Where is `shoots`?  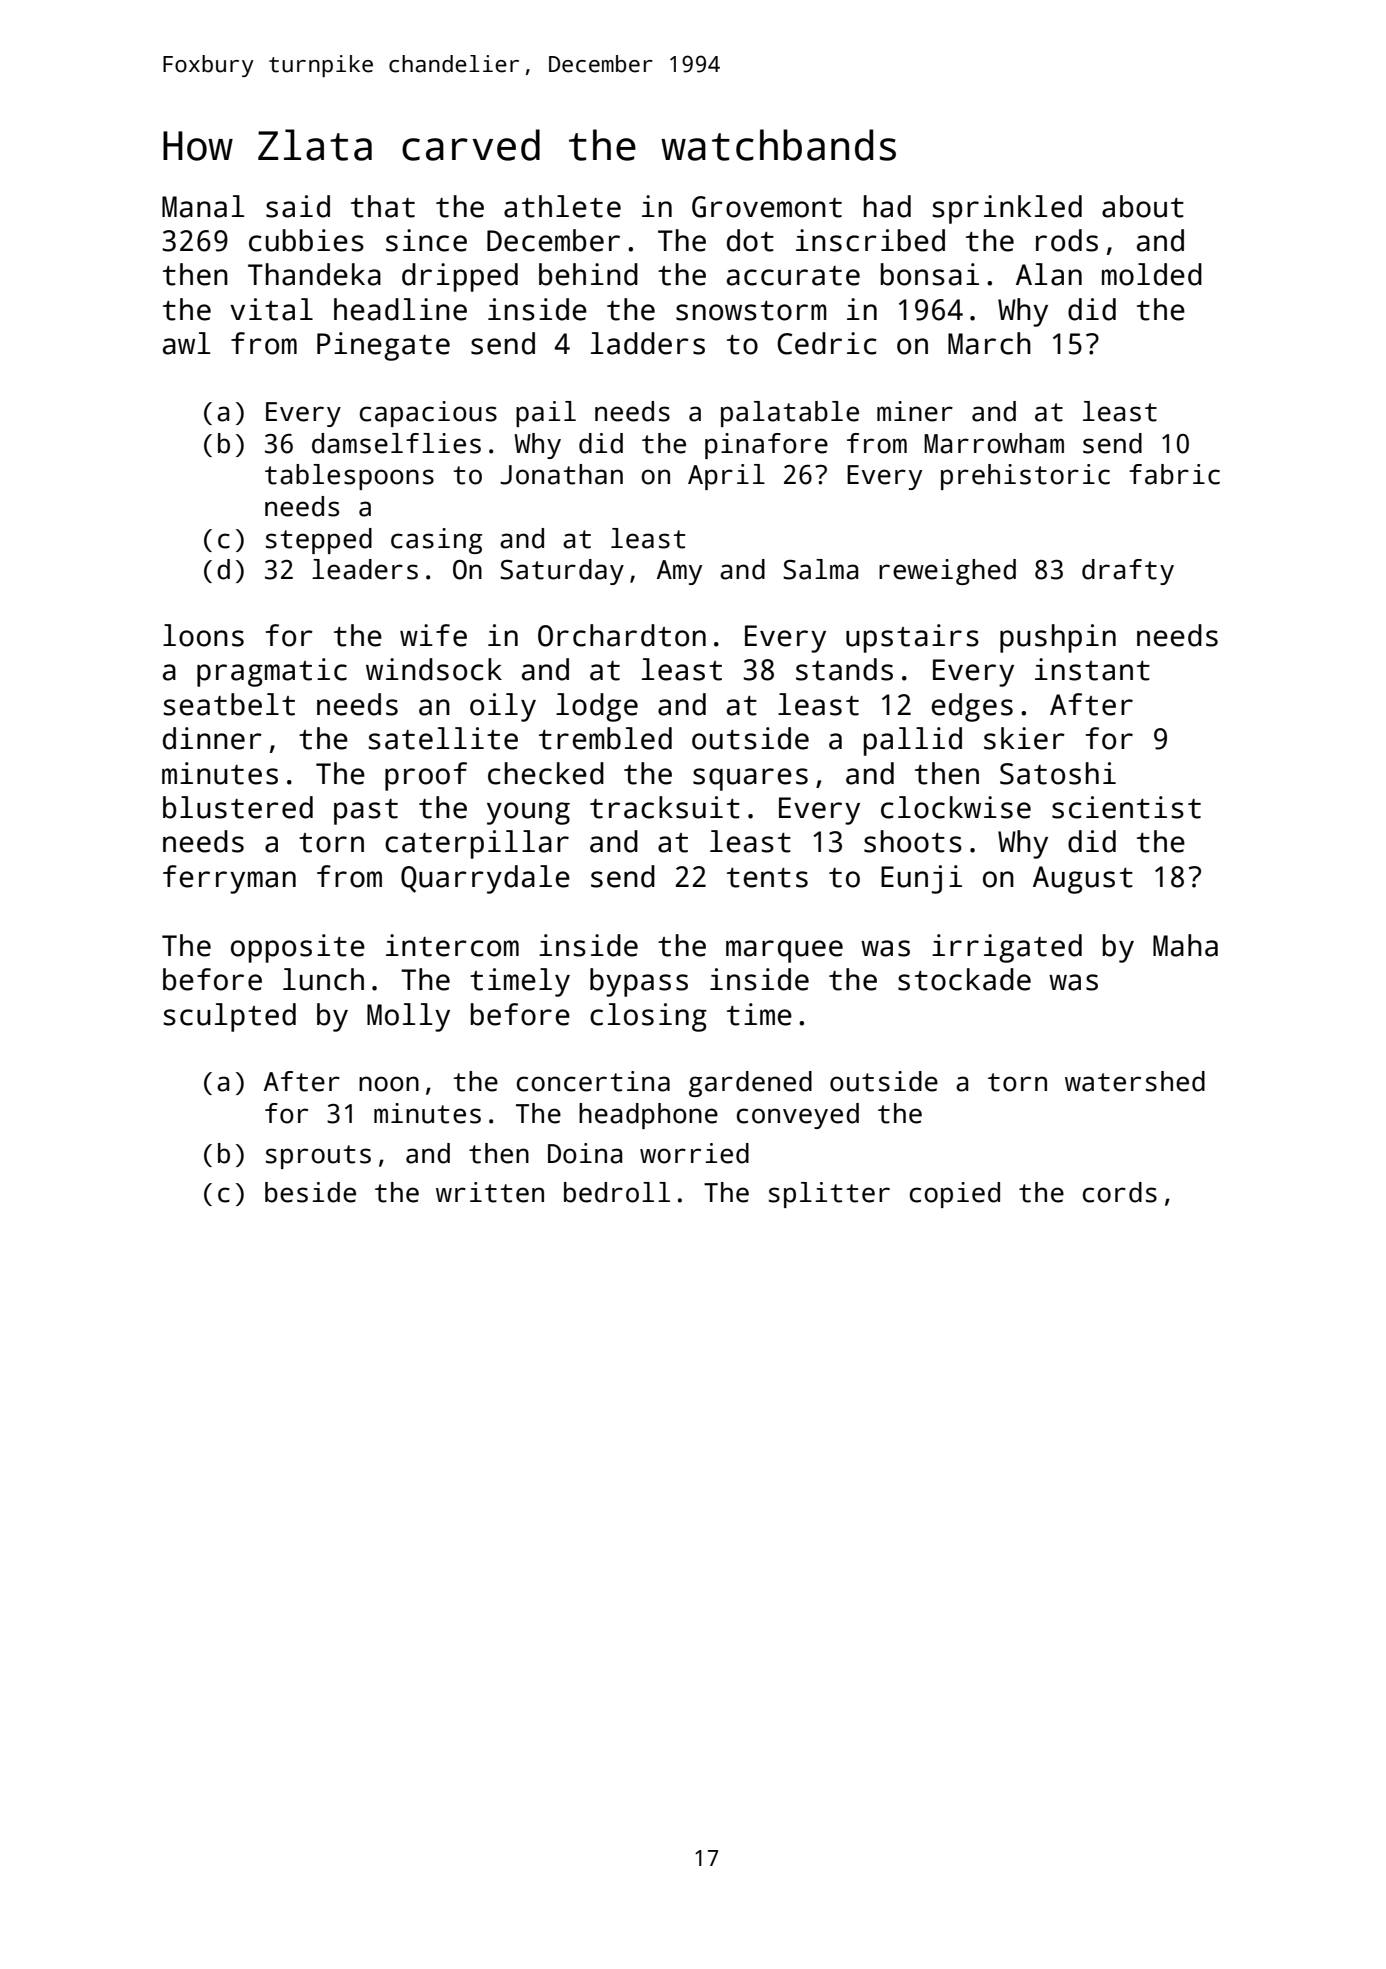 shoots is located at coordinates (913, 841).
